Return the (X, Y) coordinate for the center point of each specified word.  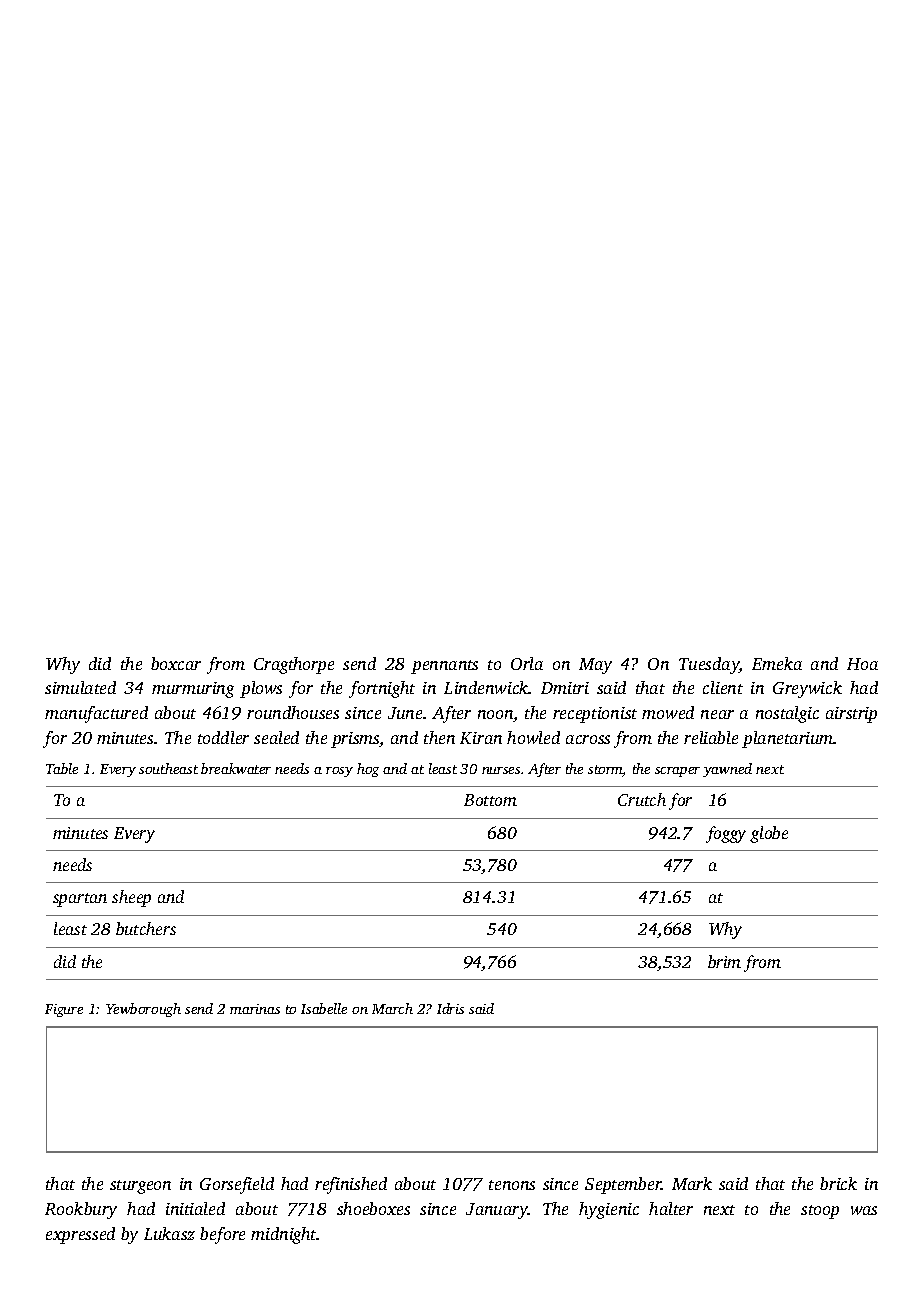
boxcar (176, 663)
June (405, 713)
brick (838, 1183)
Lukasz (169, 1233)
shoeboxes (373, 1208)
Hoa (862, 664)
